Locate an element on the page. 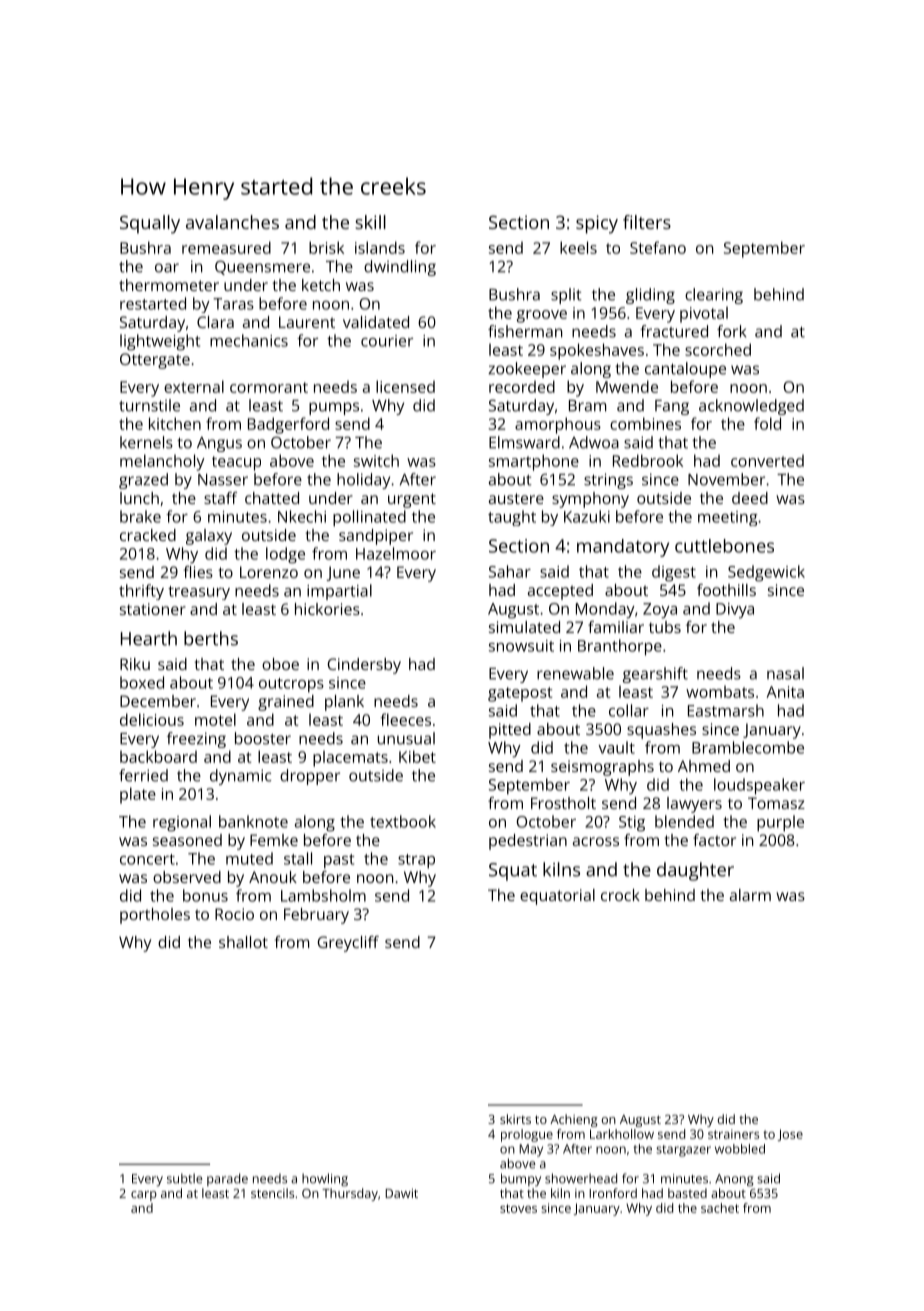 This page has width=924, height=1311. factor is located at coordinates (714, 840).
